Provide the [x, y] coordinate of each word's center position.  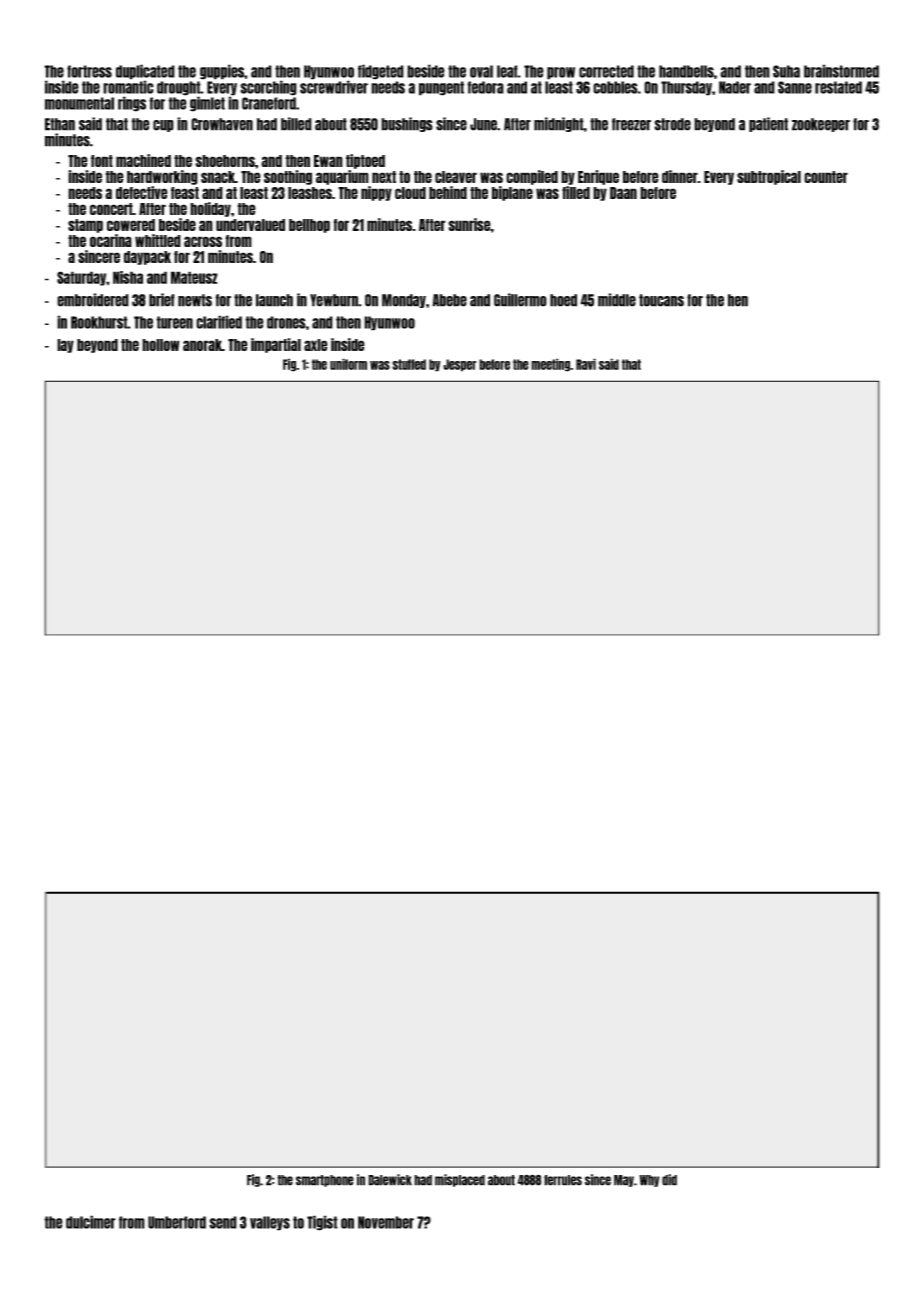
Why [649, 1181]
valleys [270, 1223]
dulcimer [91, 1222]
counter [826, 177]
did [669, 1180]
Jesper [460, 365]
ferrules [563, 1180]
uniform [348, 364]
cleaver [456, 177]
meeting [551, 365]
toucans [661, 300]
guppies [222, 72]
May [624, 1181]
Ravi [586, 364]
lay [65, 346]
